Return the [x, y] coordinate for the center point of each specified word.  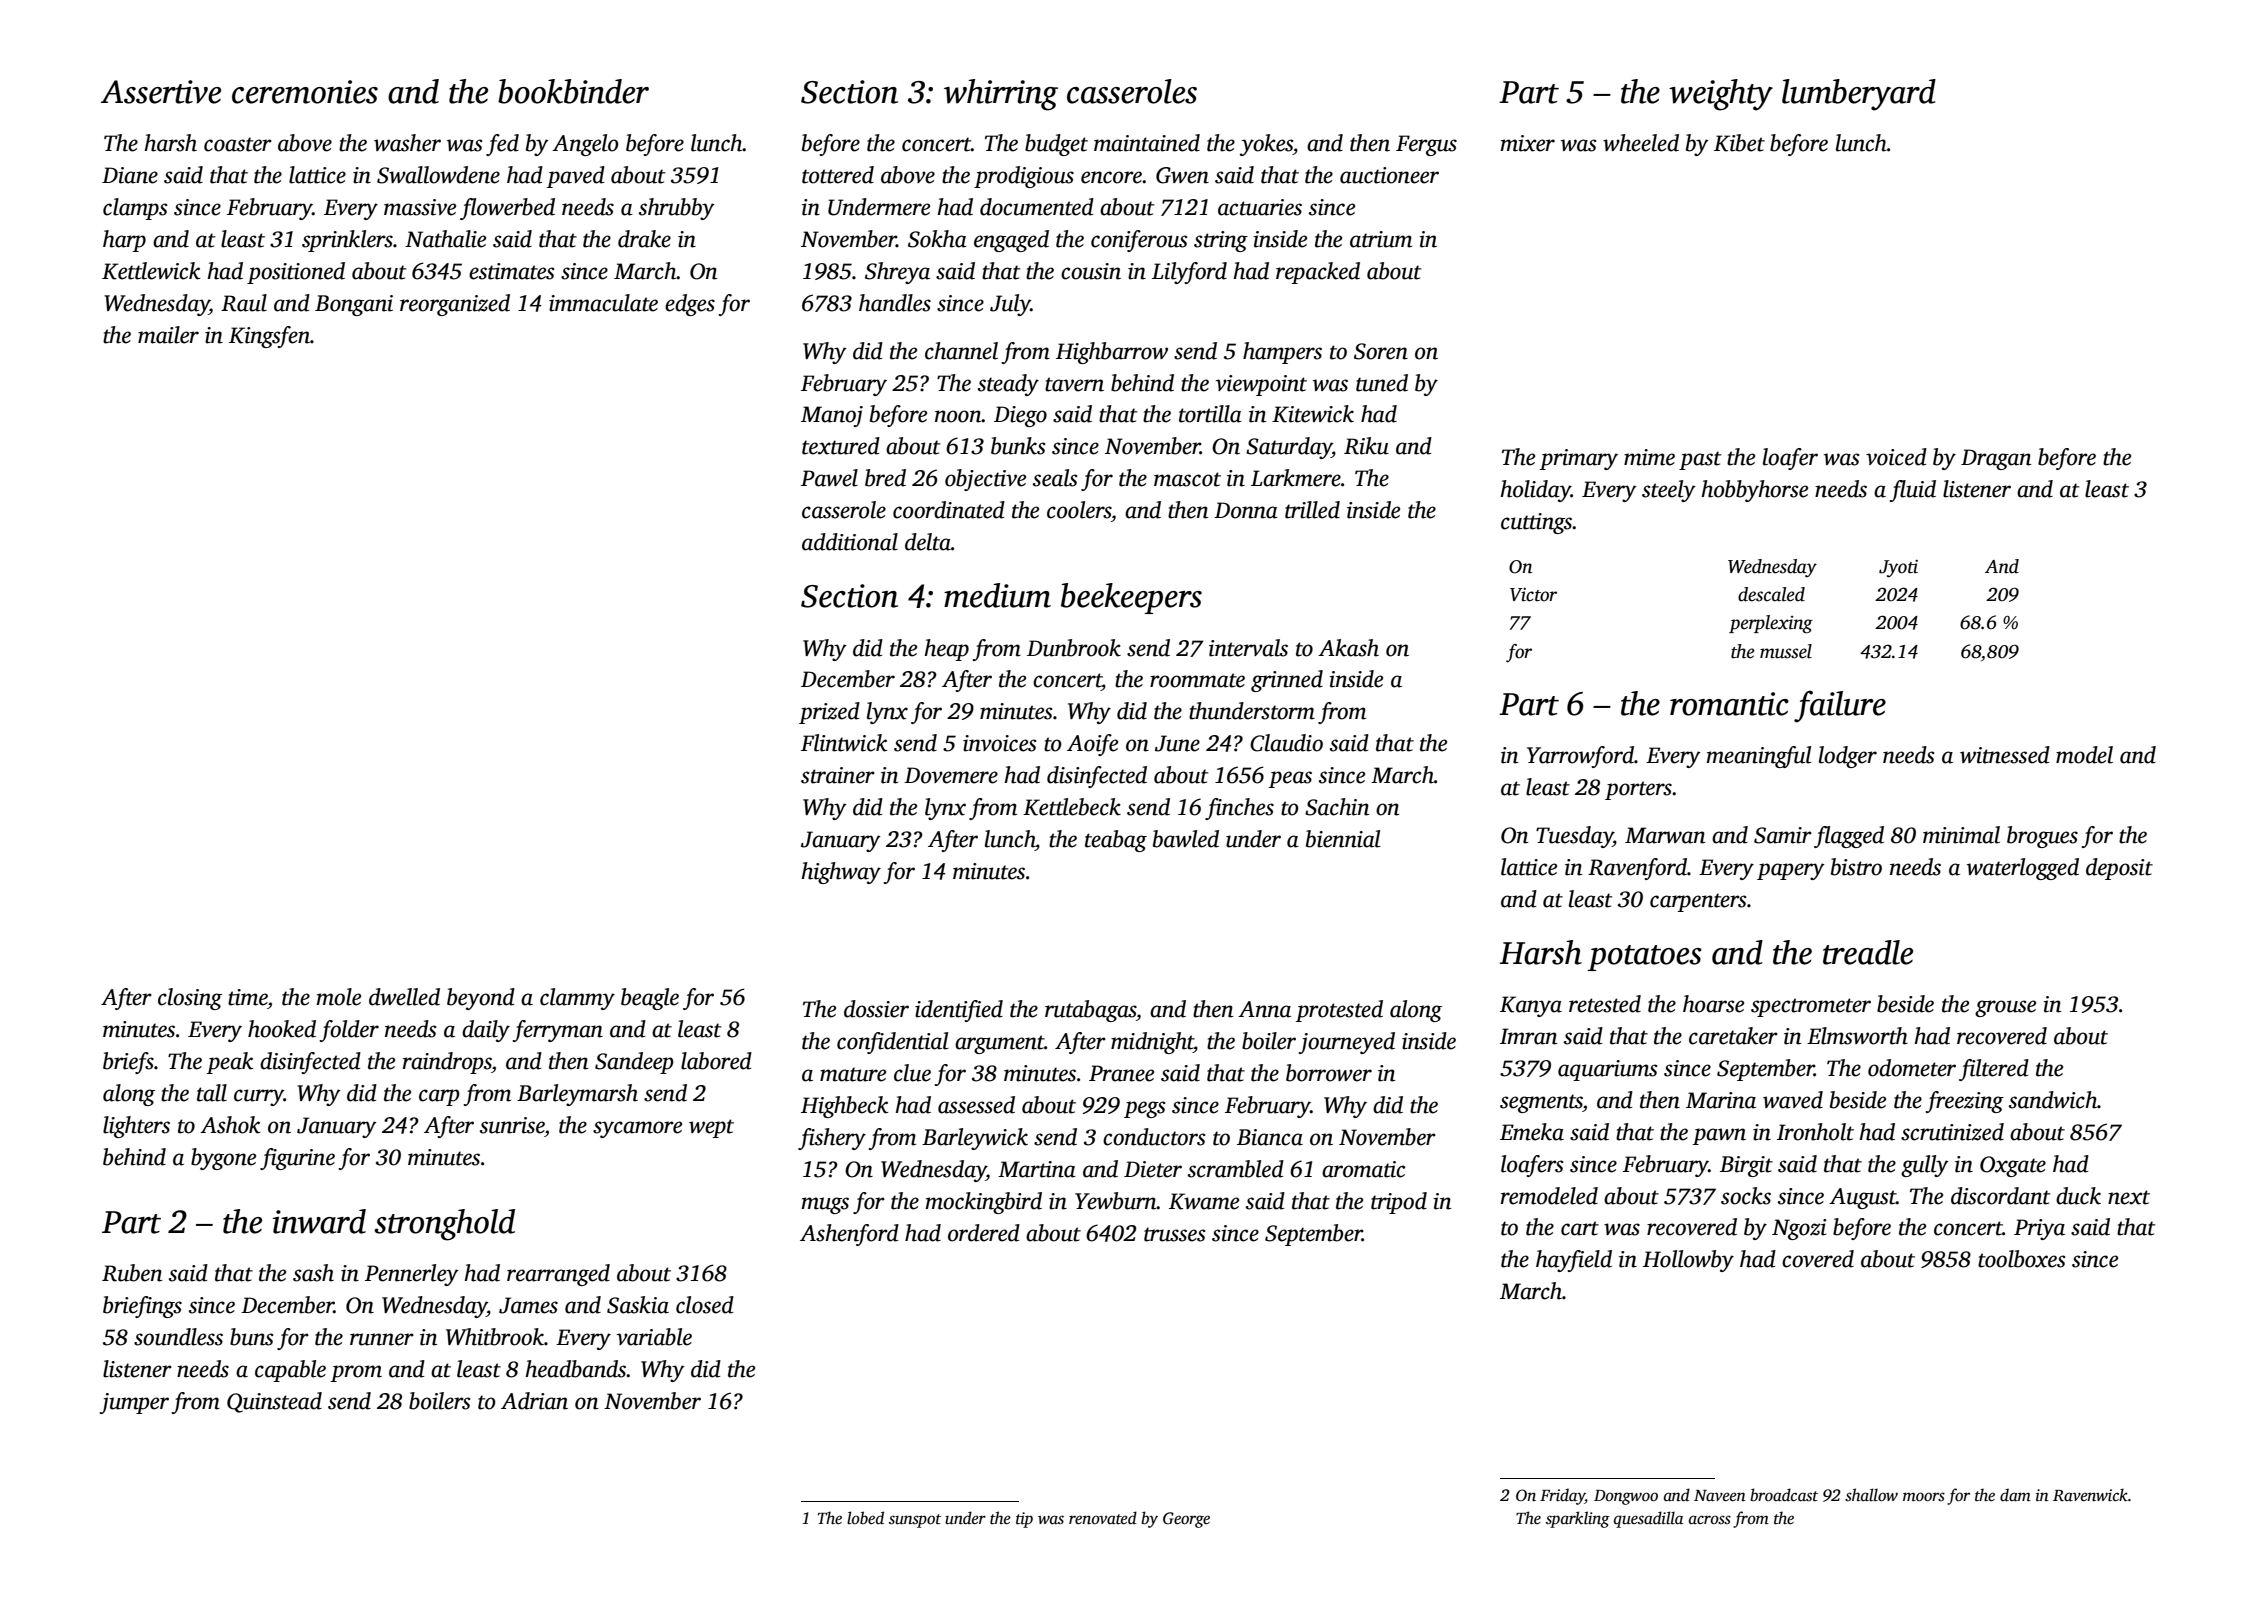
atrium [1381, 239]
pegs [1144, 1109]
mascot [1187, 479]
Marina [1721, 1100]
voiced [1896, 457]
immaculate [603, 303]
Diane [130, 175]
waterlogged [2023, 869]
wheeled [1641, 143]
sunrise [512, 1125]
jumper [134, 1403]
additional [850, 542]
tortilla [1210, 414]
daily [486, 1031]
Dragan [1996, 459]
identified [959, 1011]
